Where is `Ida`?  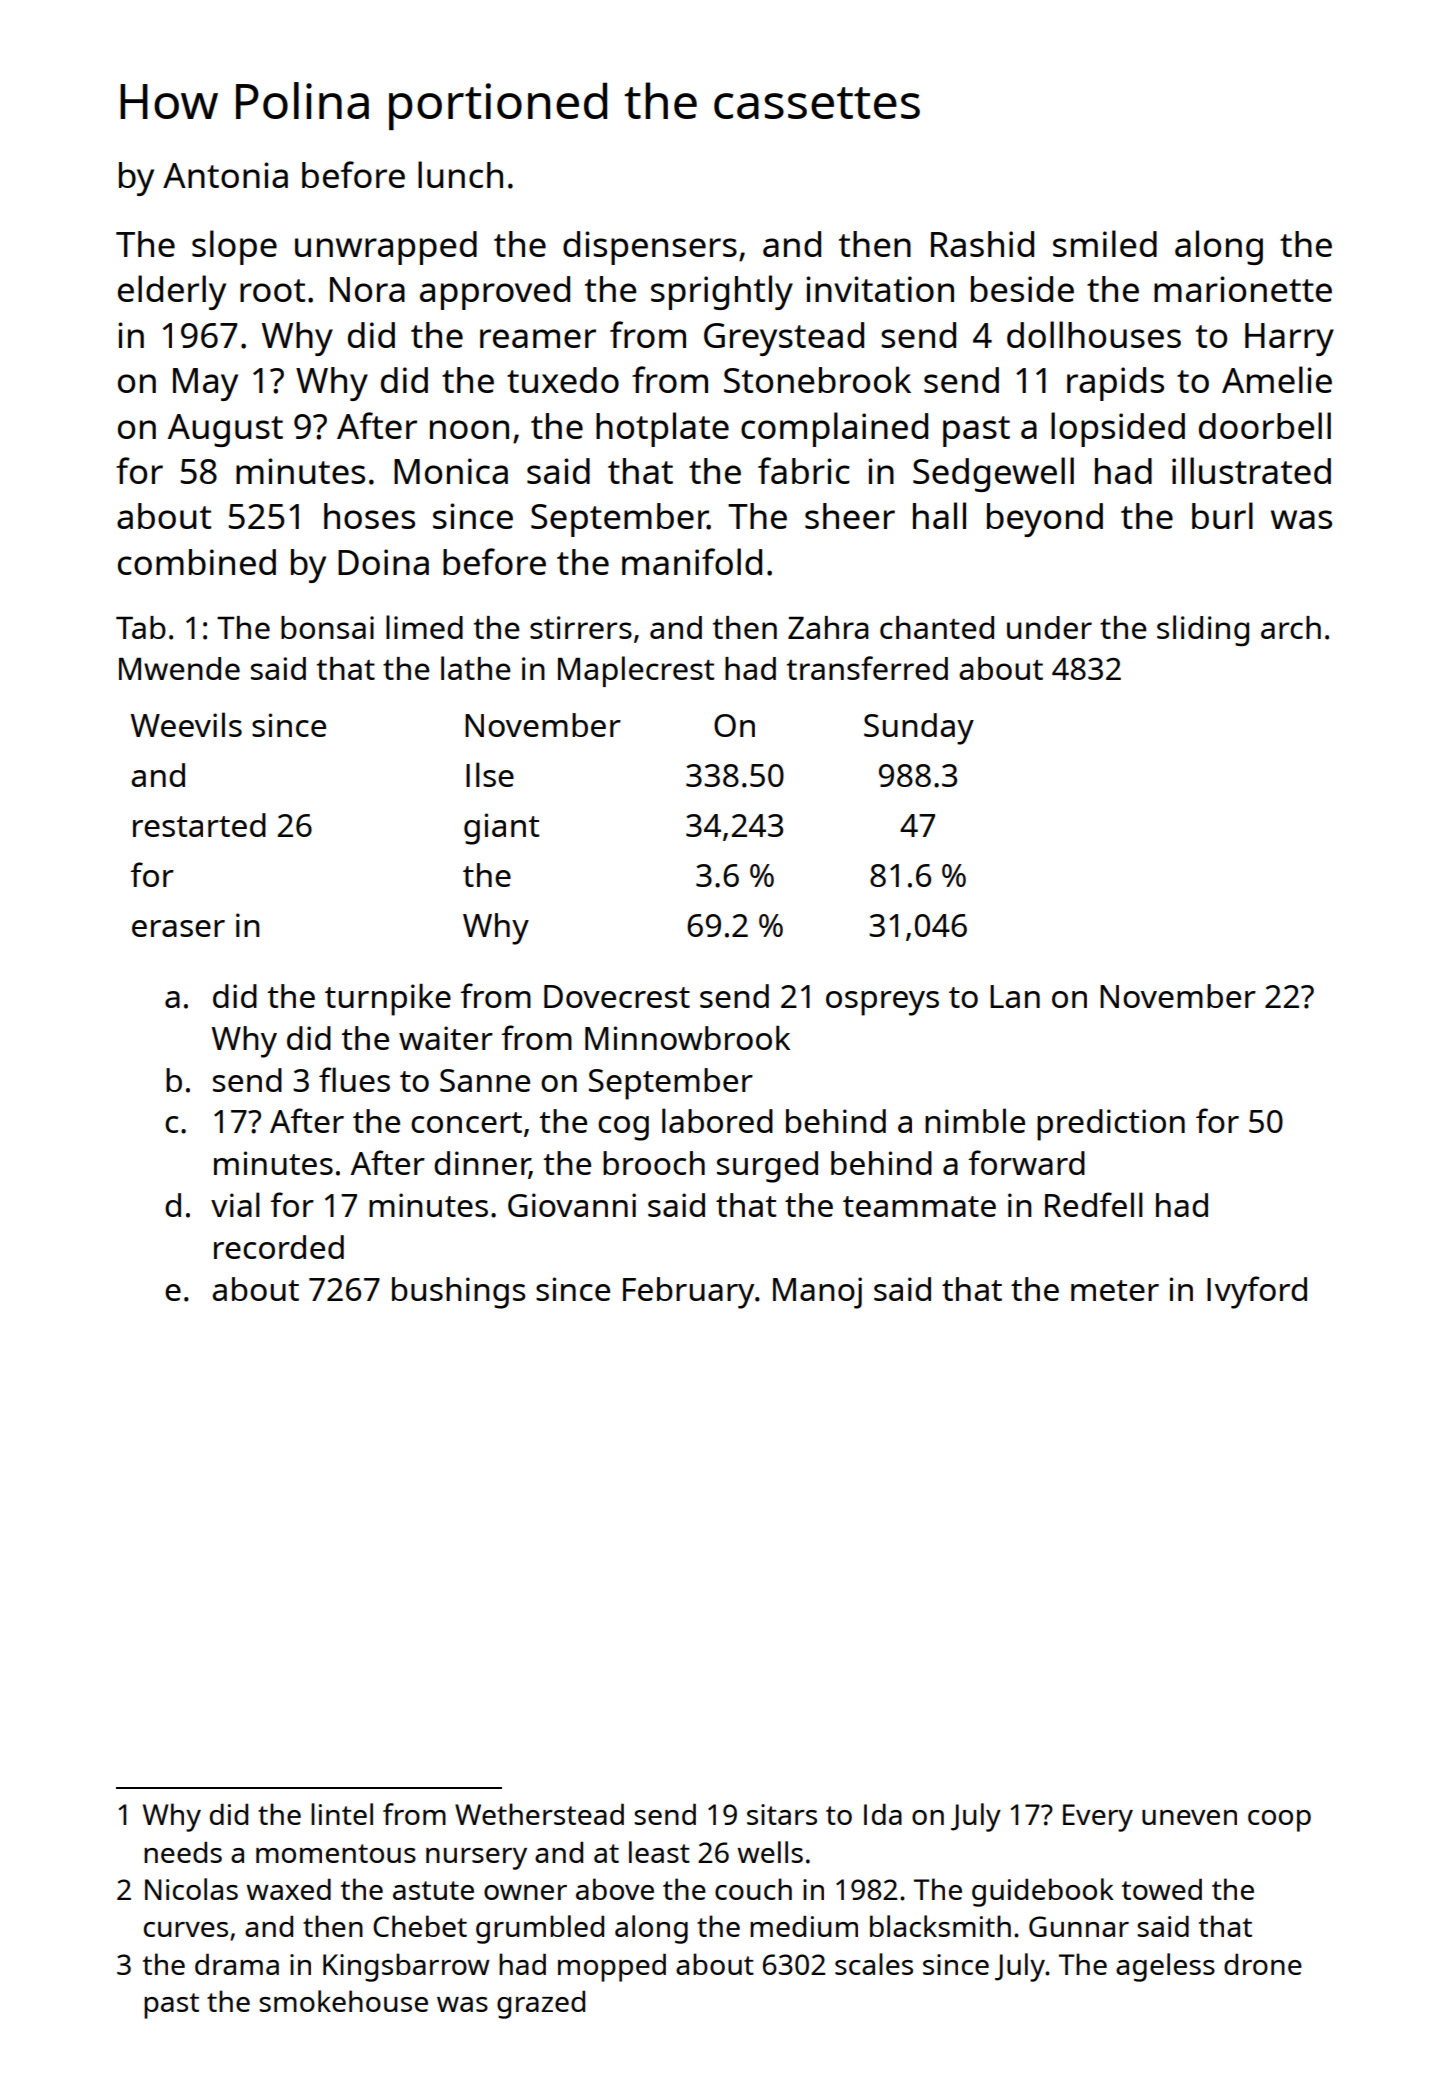 Ida is located at coordinates (883, 1814).
